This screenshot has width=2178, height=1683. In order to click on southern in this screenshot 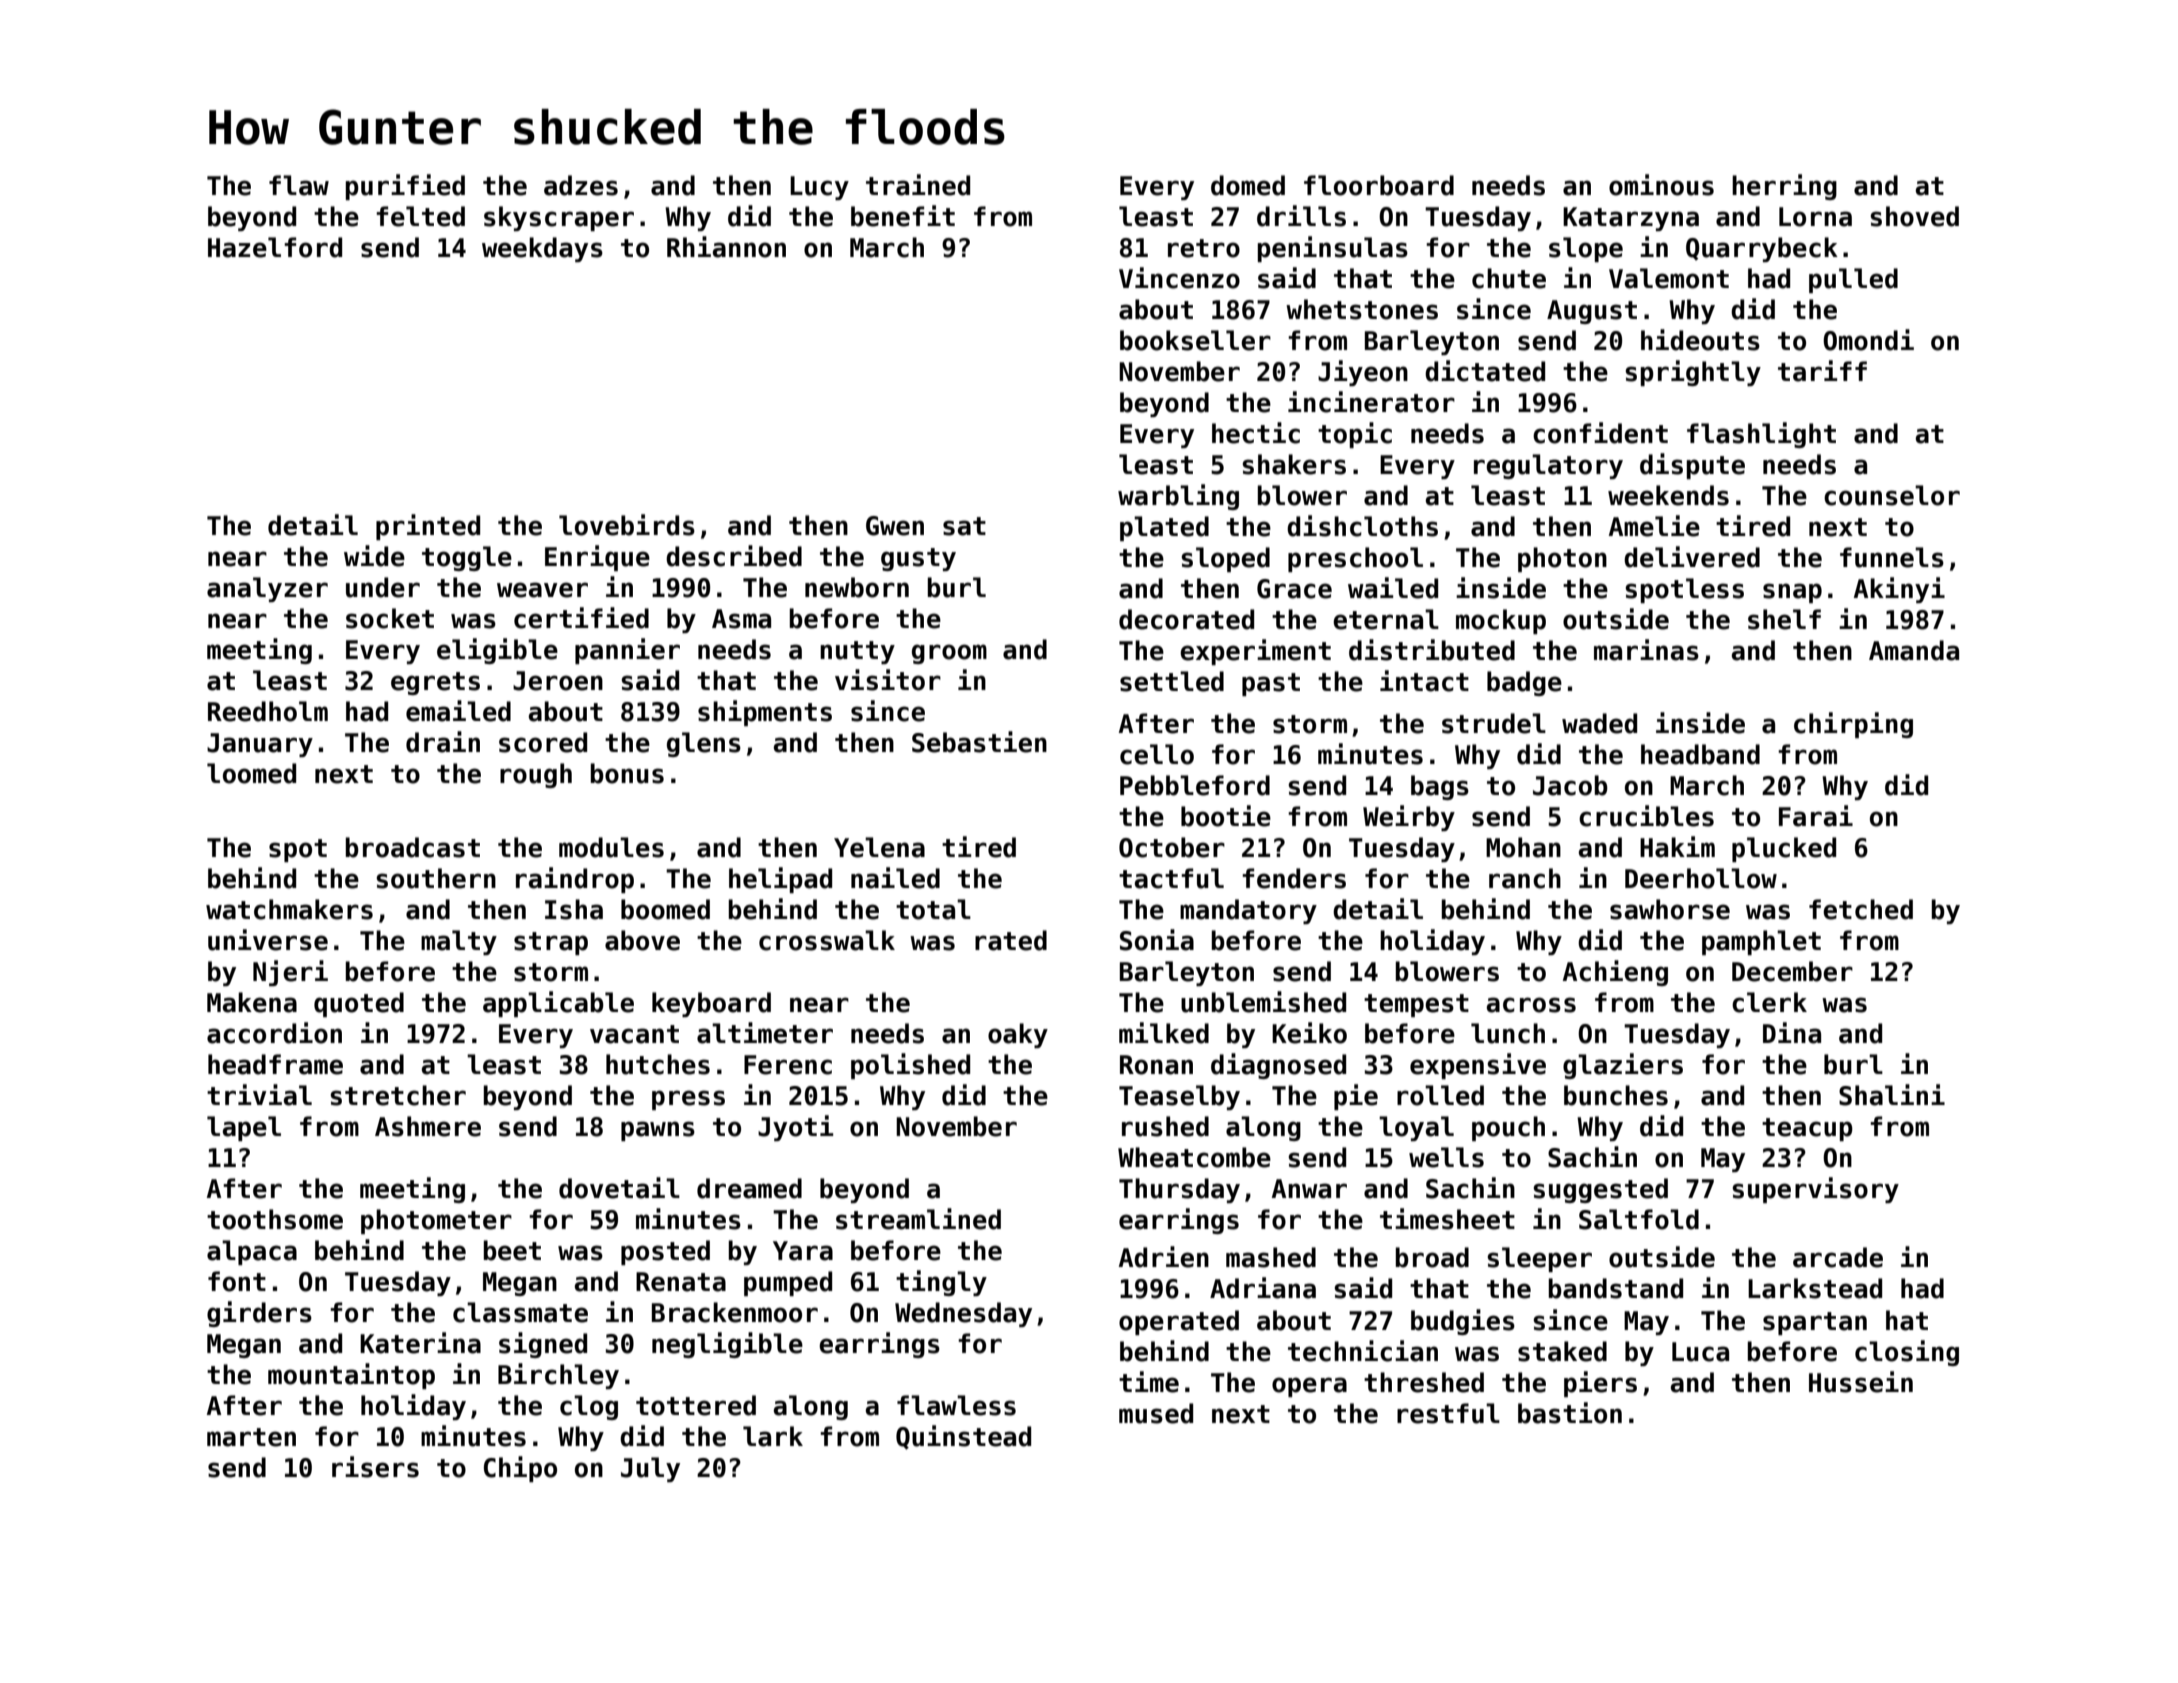, I will do `click(436, 878)`.
